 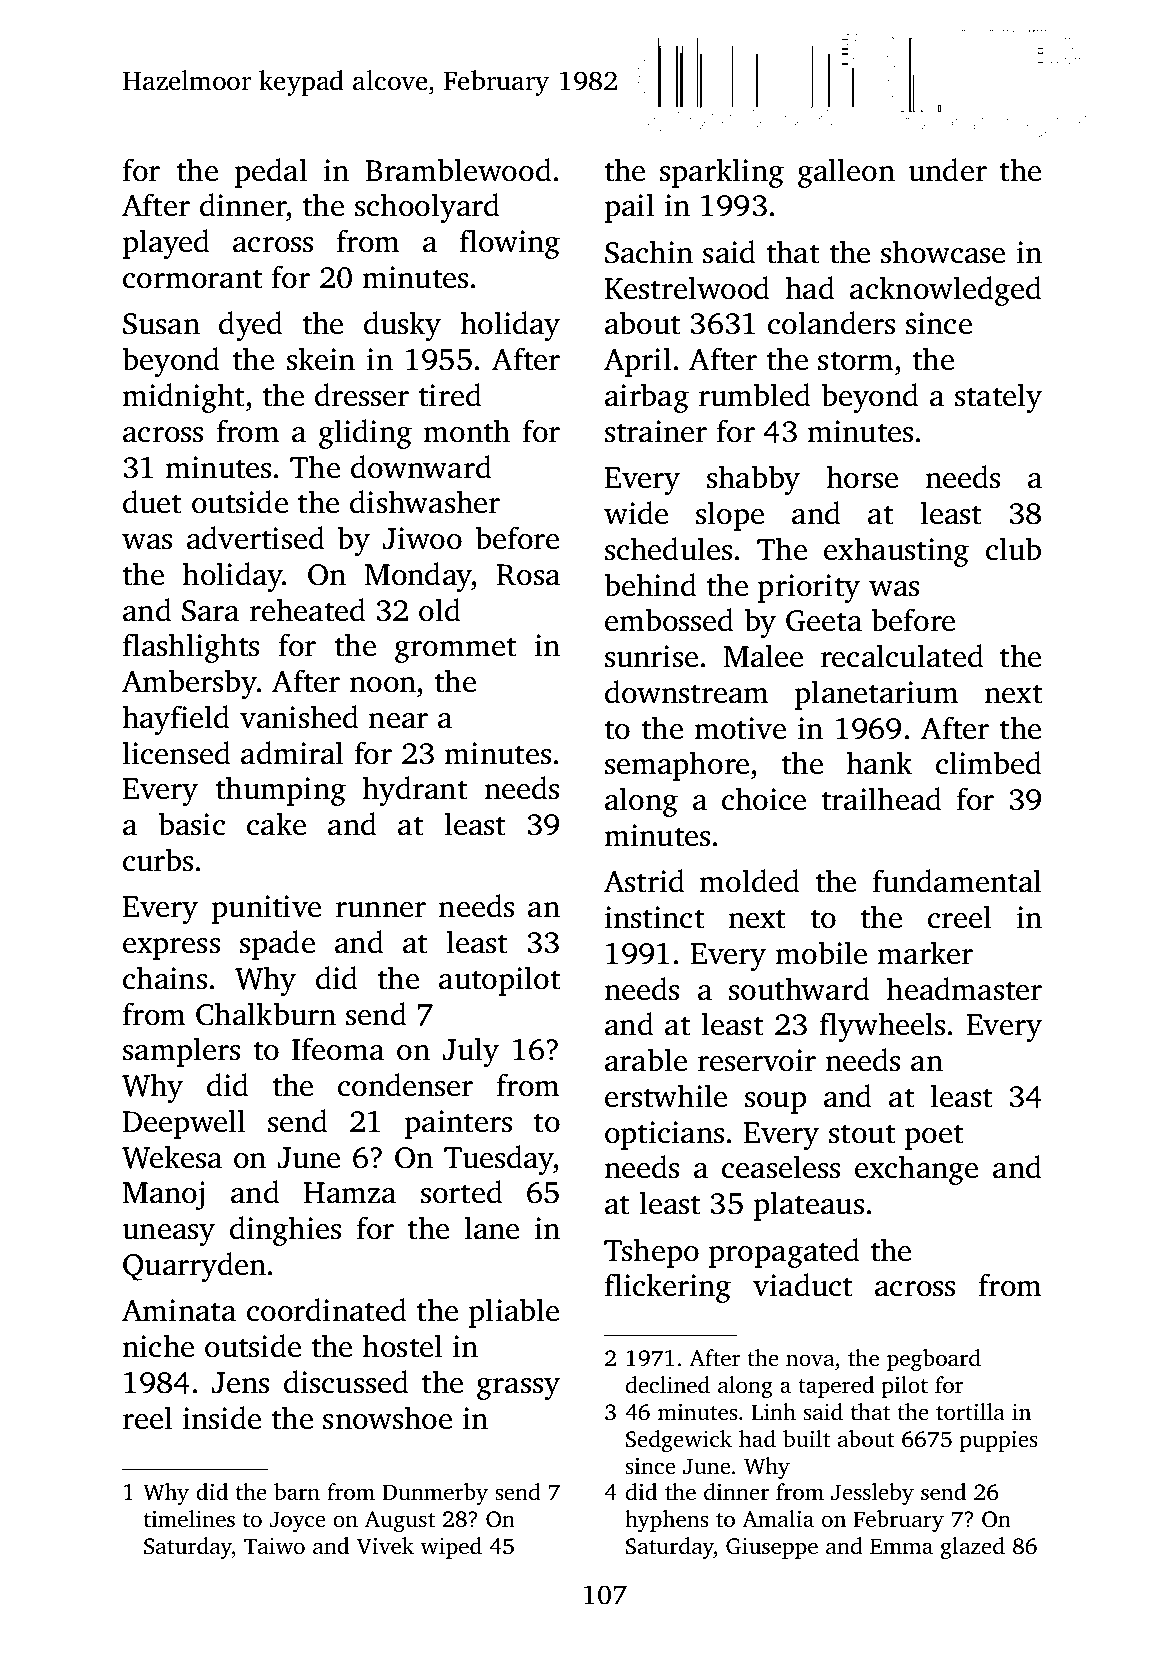 I want to click on soup, so click(x=775, y=1103).
